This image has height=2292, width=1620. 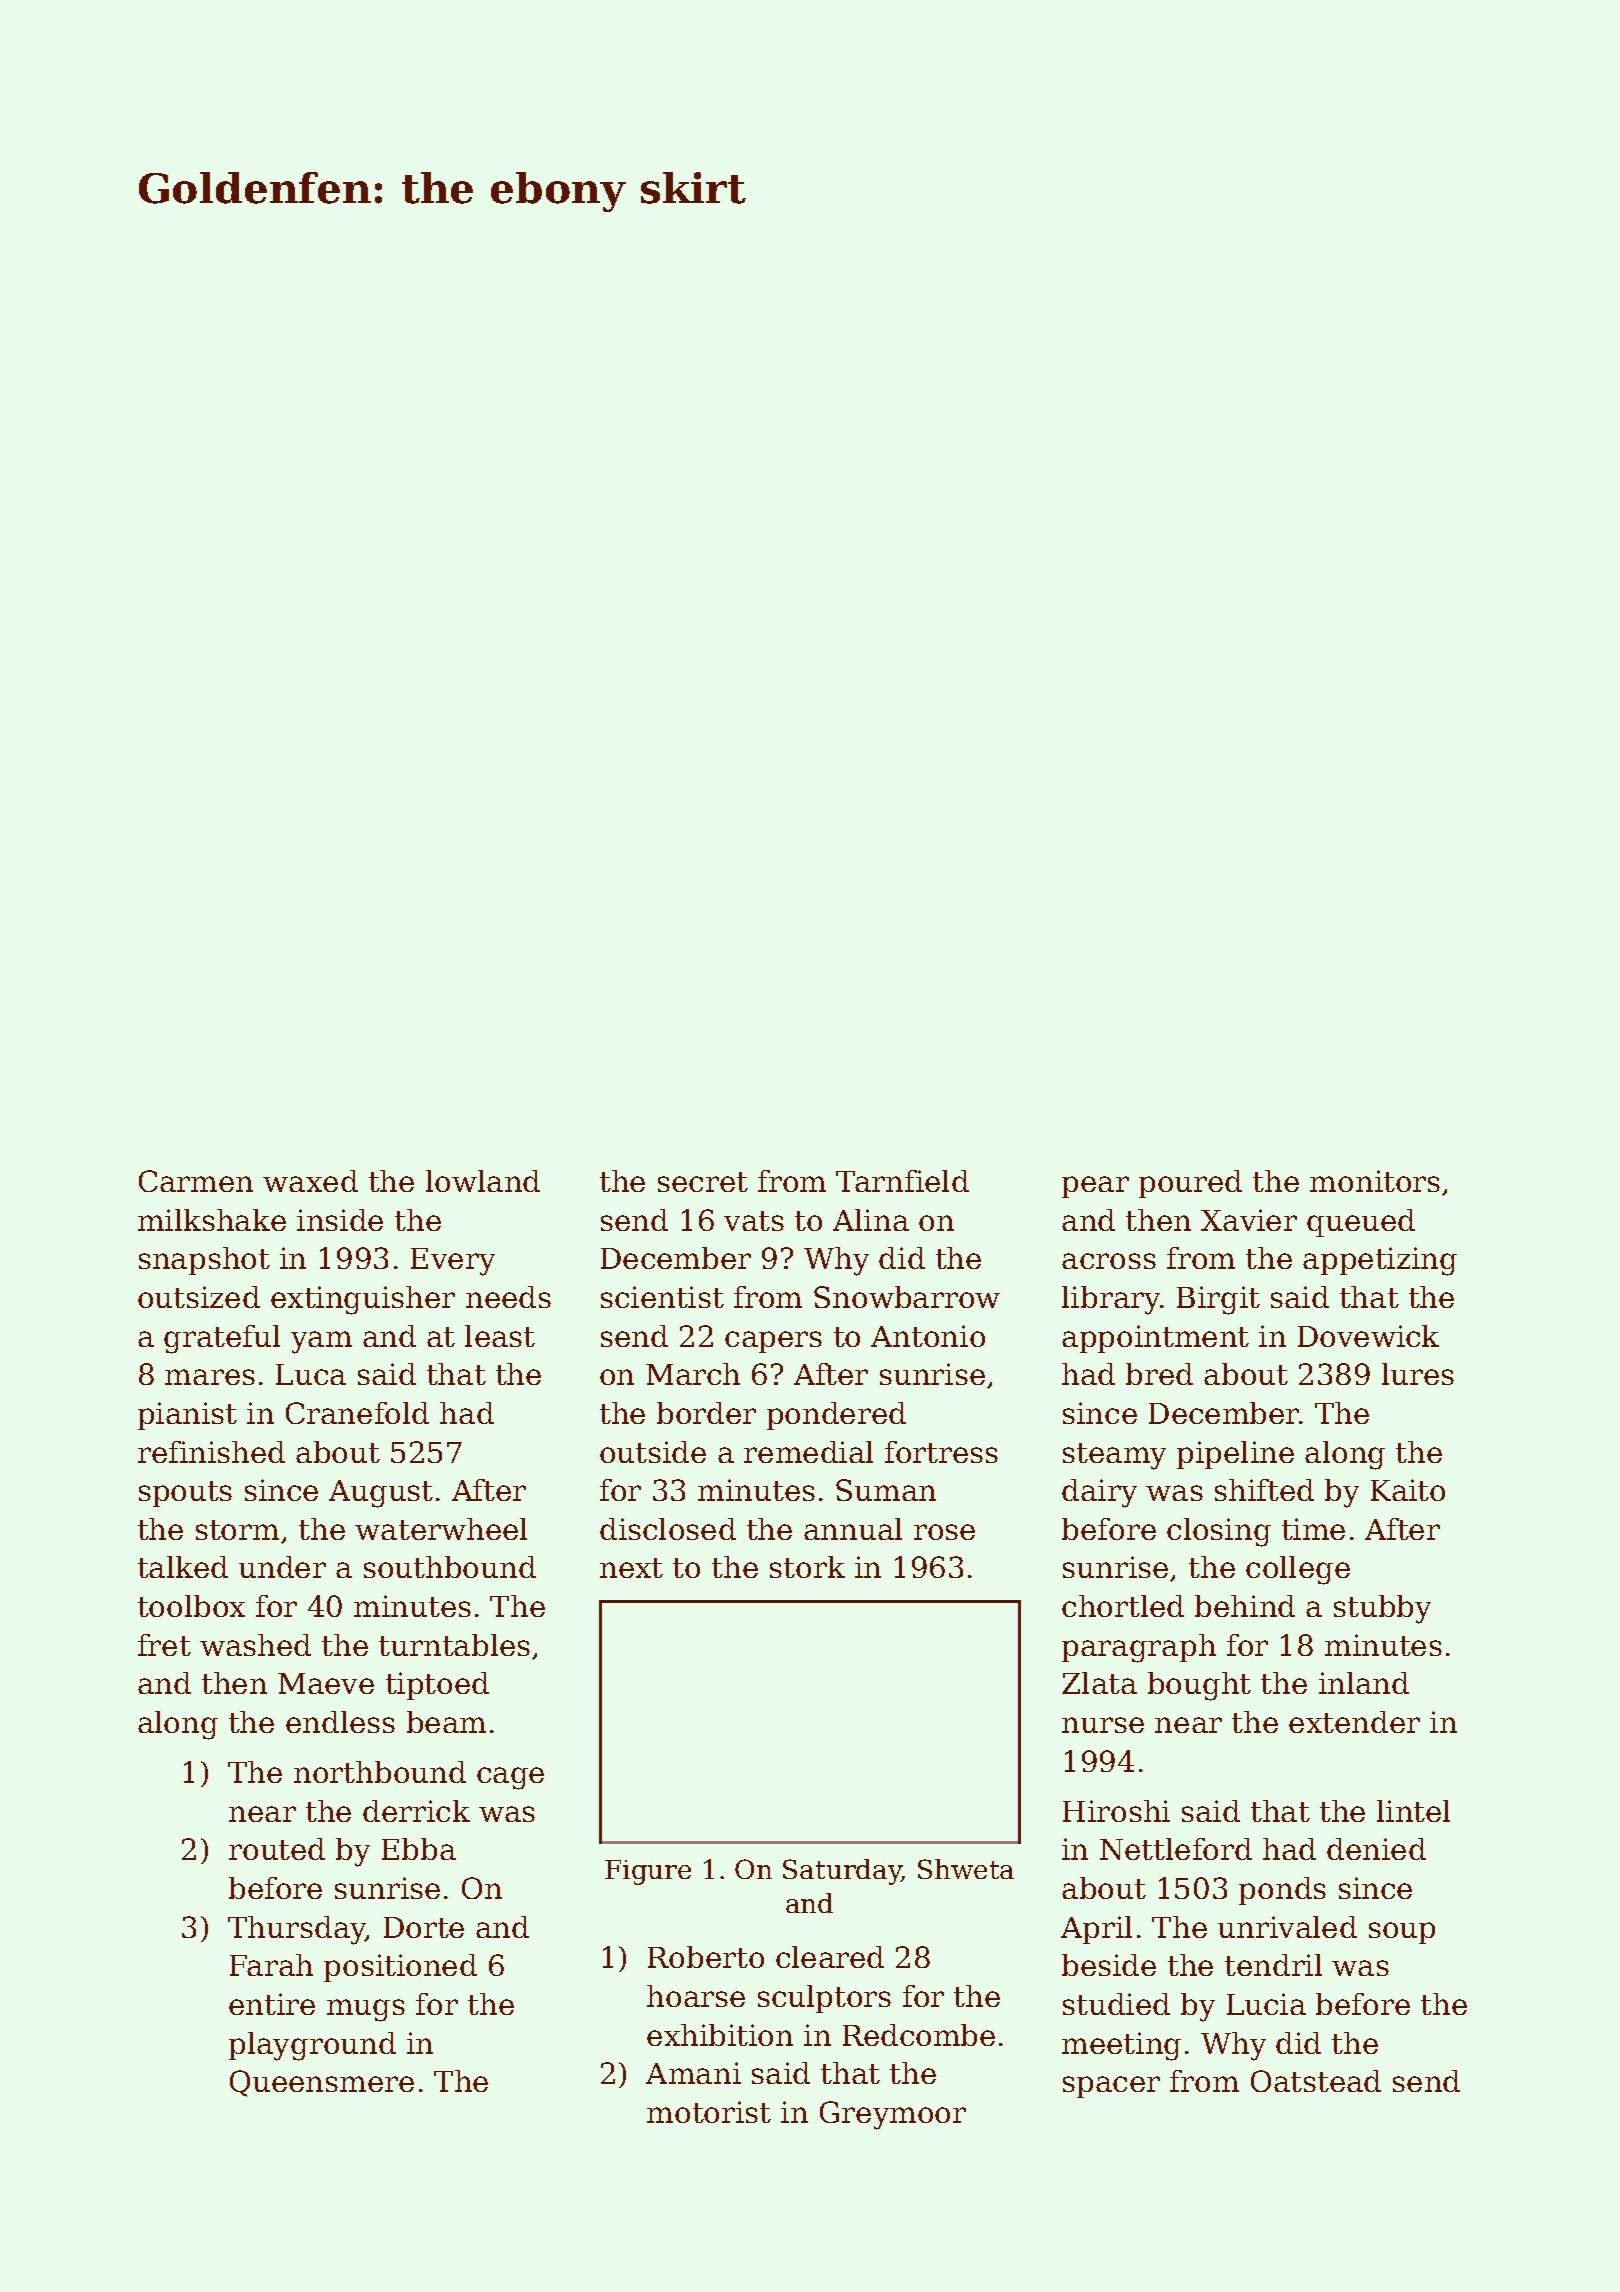 What do you see at coordinates (322, 2083) in the image?
I see `Queensmere` at bounding box center [322, 2083].
